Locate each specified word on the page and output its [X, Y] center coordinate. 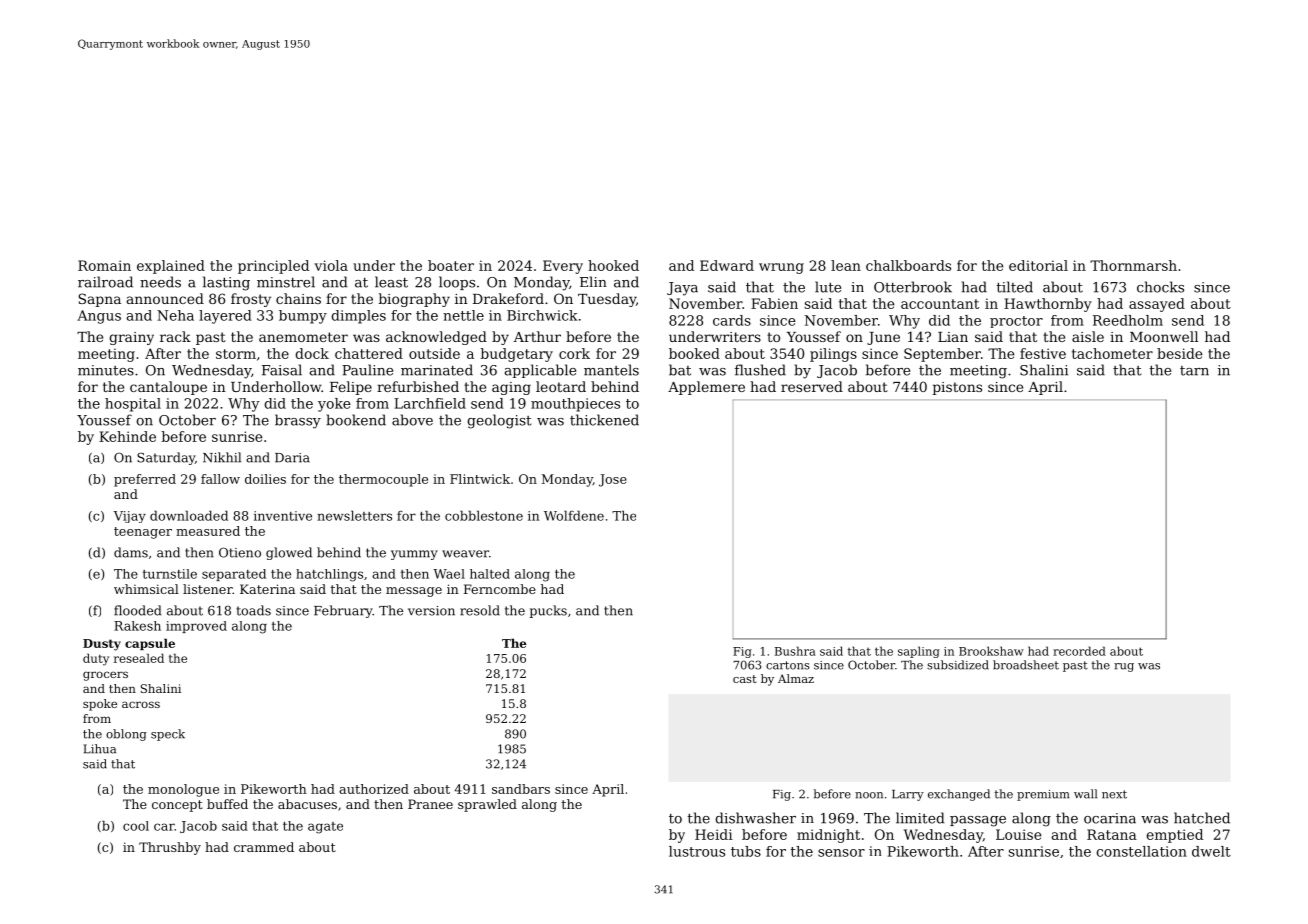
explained [171, 267]
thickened [604, 420]
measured [208, 531]
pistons [957, 388]
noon [869, 795]
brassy [298, 421]
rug [1124, 667]
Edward [727, 265]
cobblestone [484, 515]
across [141, 704]
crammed [264, 847]
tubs [746, 851]
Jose [613, 480]
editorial [1038, 265]
